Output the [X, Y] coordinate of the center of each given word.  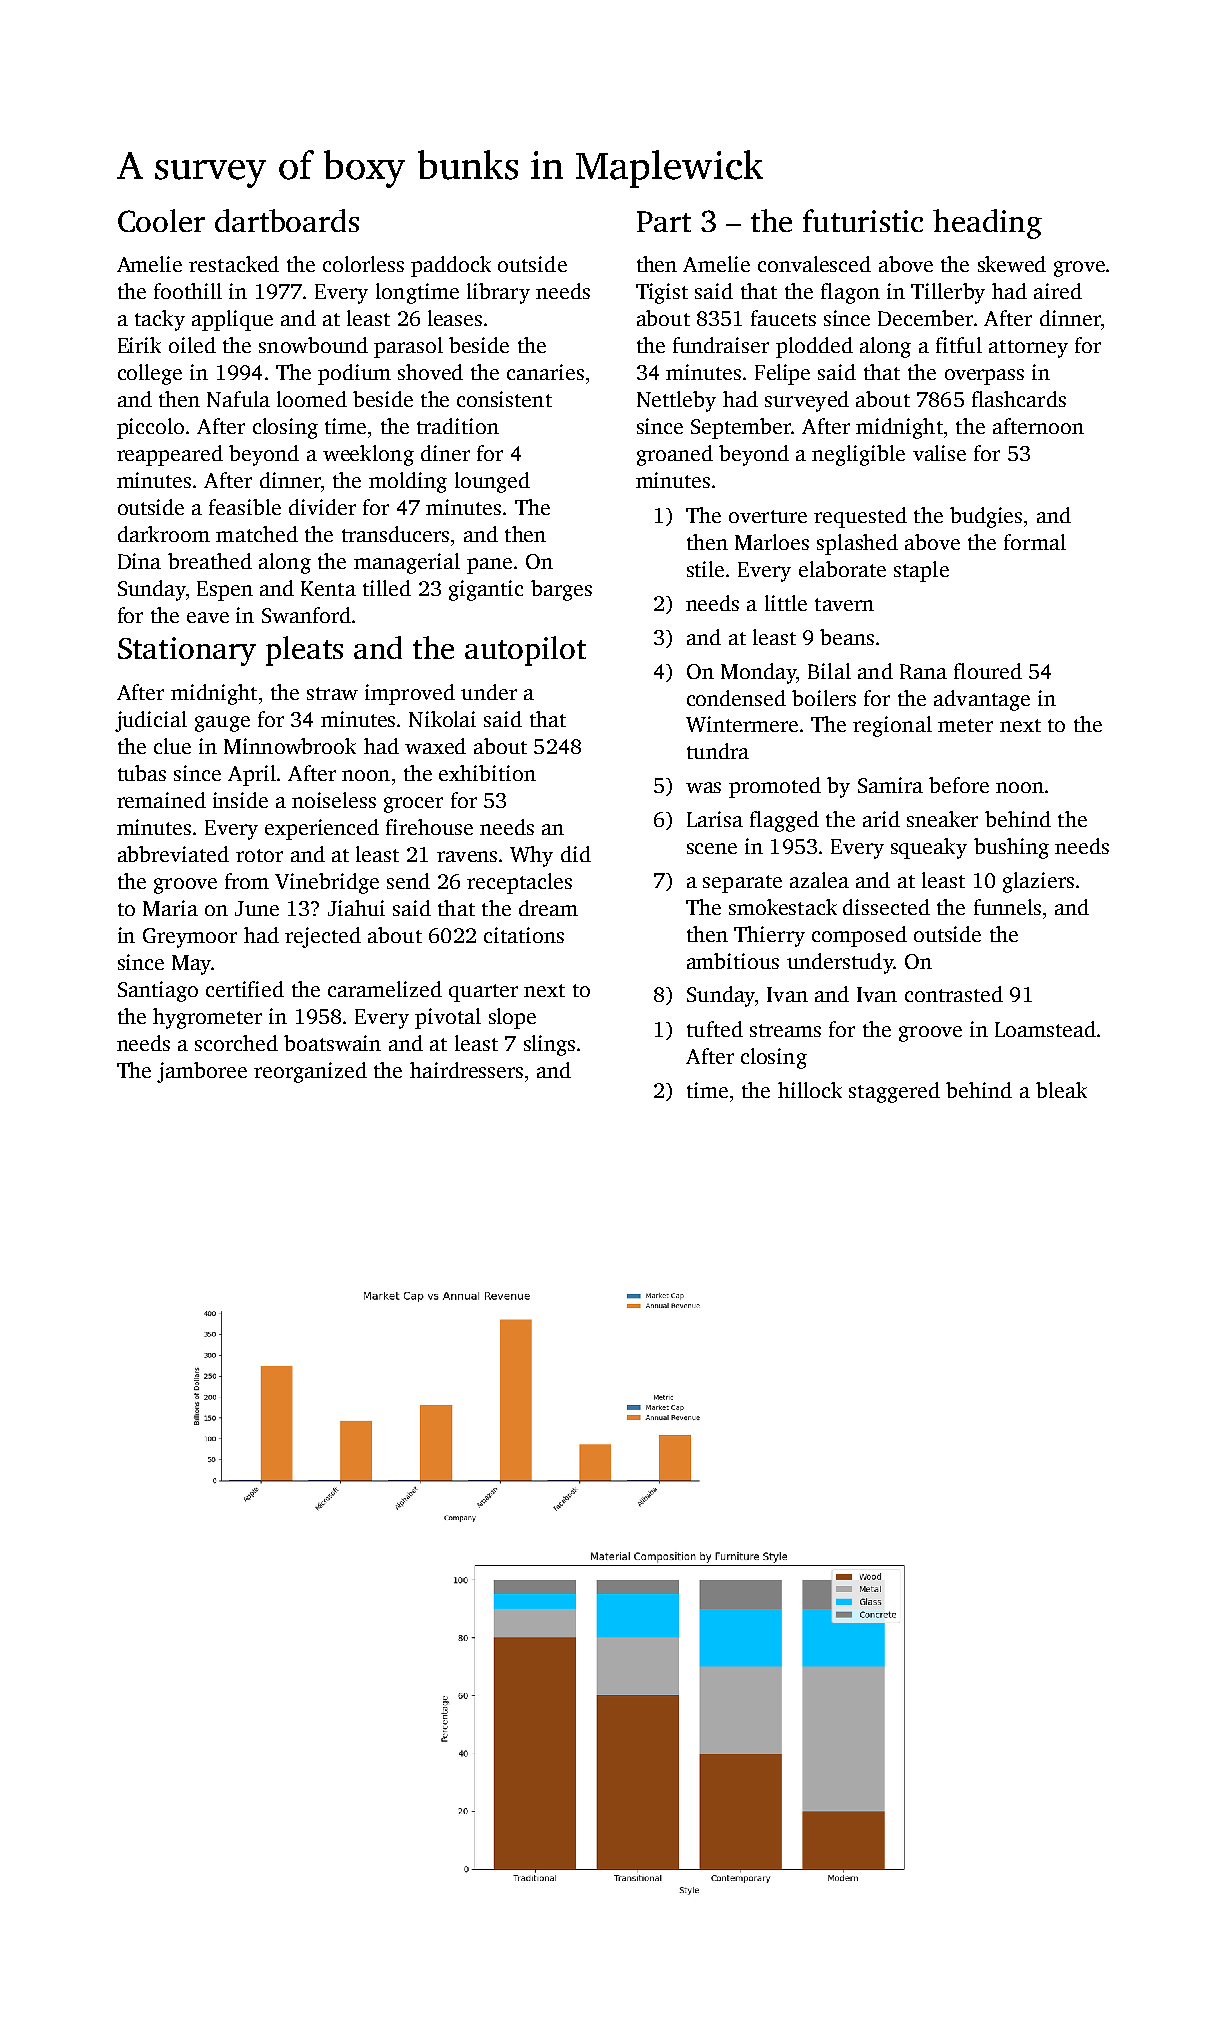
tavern [844, 604]
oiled [192, 345]
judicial [151, 721]
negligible [858, 455]
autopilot [525, 651]
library [498, 293]
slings [549, 1045]
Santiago [158, 991]
